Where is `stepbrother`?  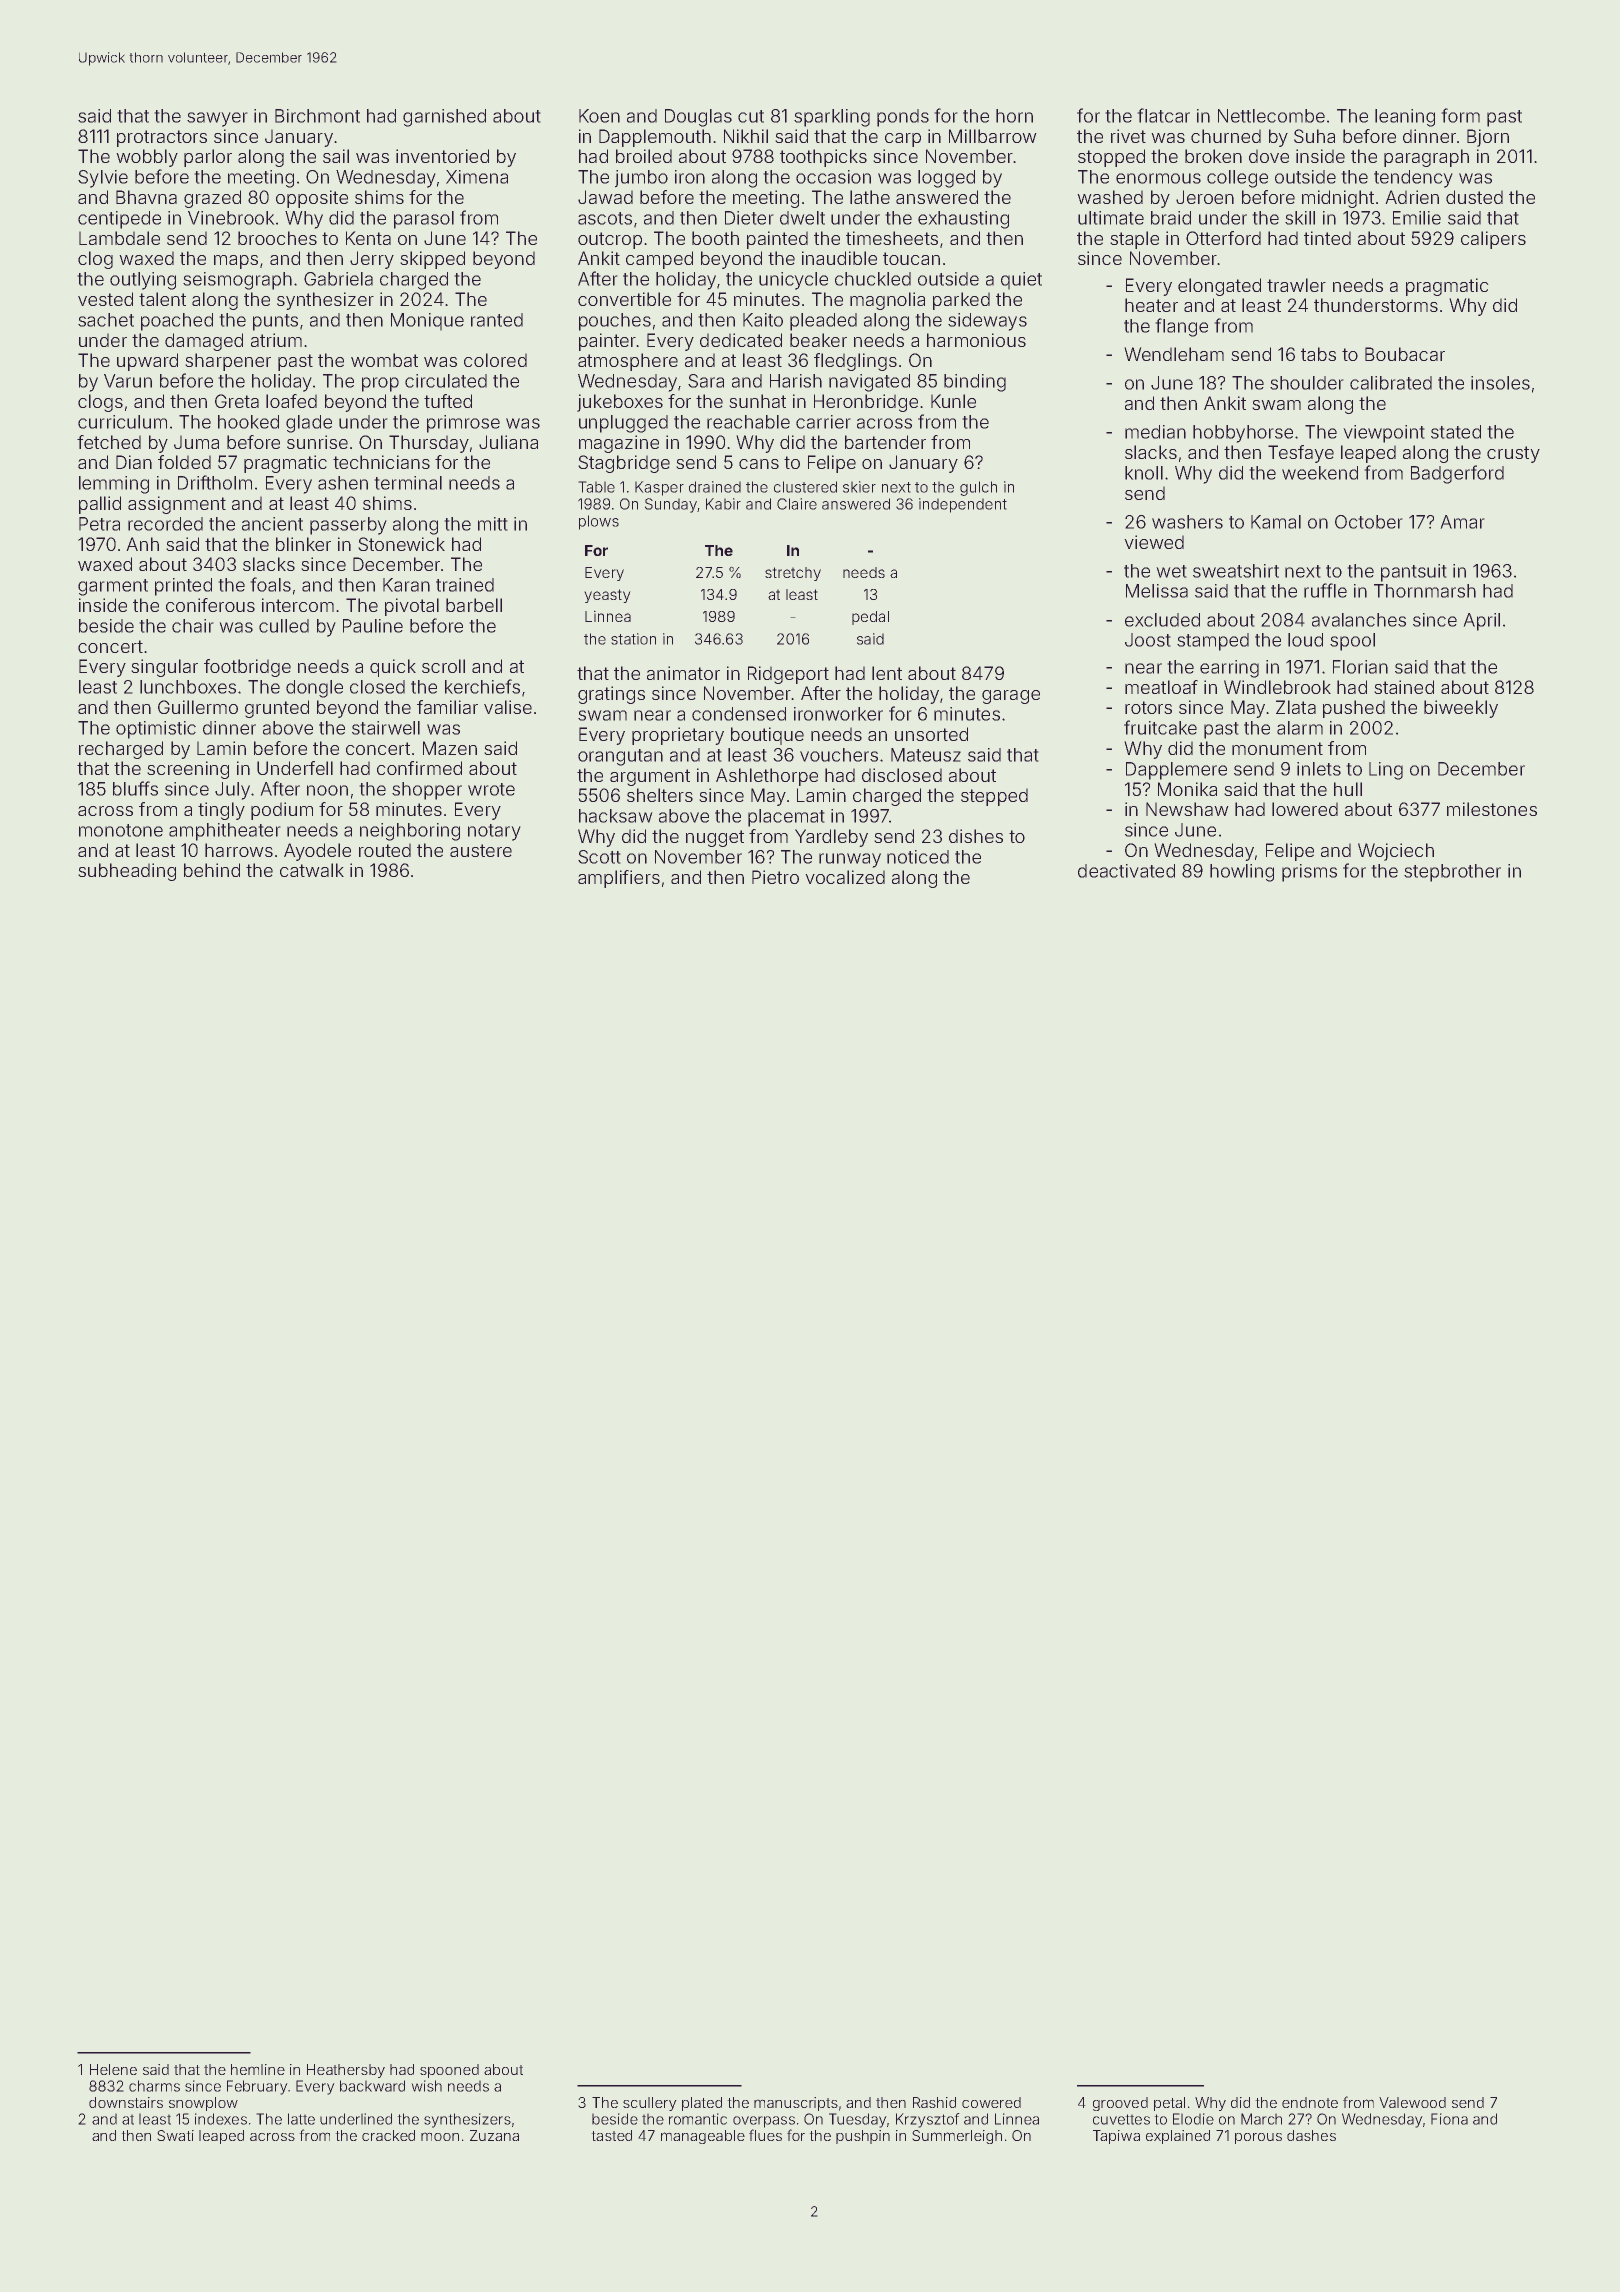
stepbrother is located at coordinates (1452, 873).
